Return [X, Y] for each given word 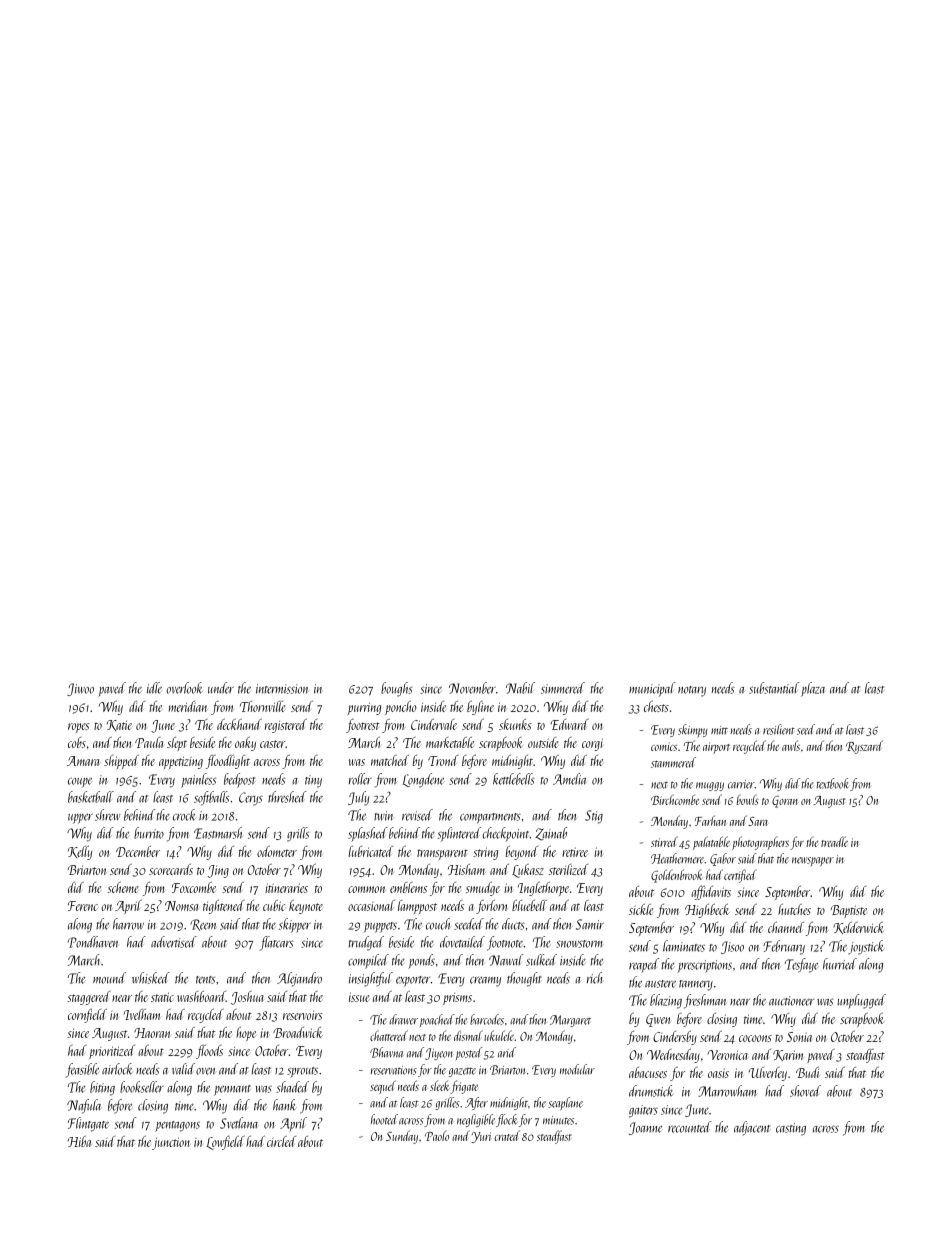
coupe [80, 783]
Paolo [437, 1135]
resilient [779, 729]
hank [284, 1105]
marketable [450, 742]
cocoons [755, 1038]
